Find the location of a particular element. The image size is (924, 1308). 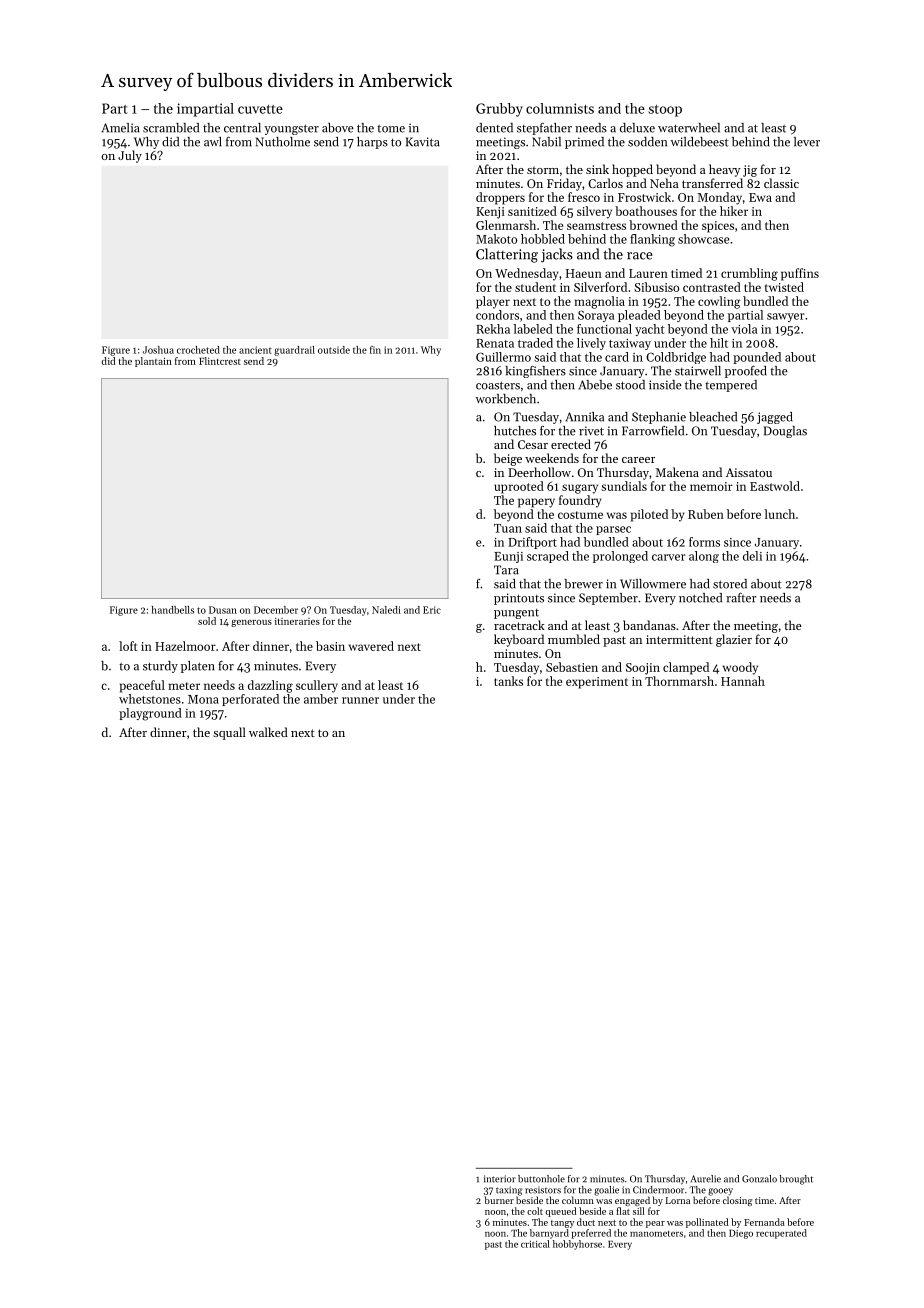

tanks is located at coordinates (508, 681).
